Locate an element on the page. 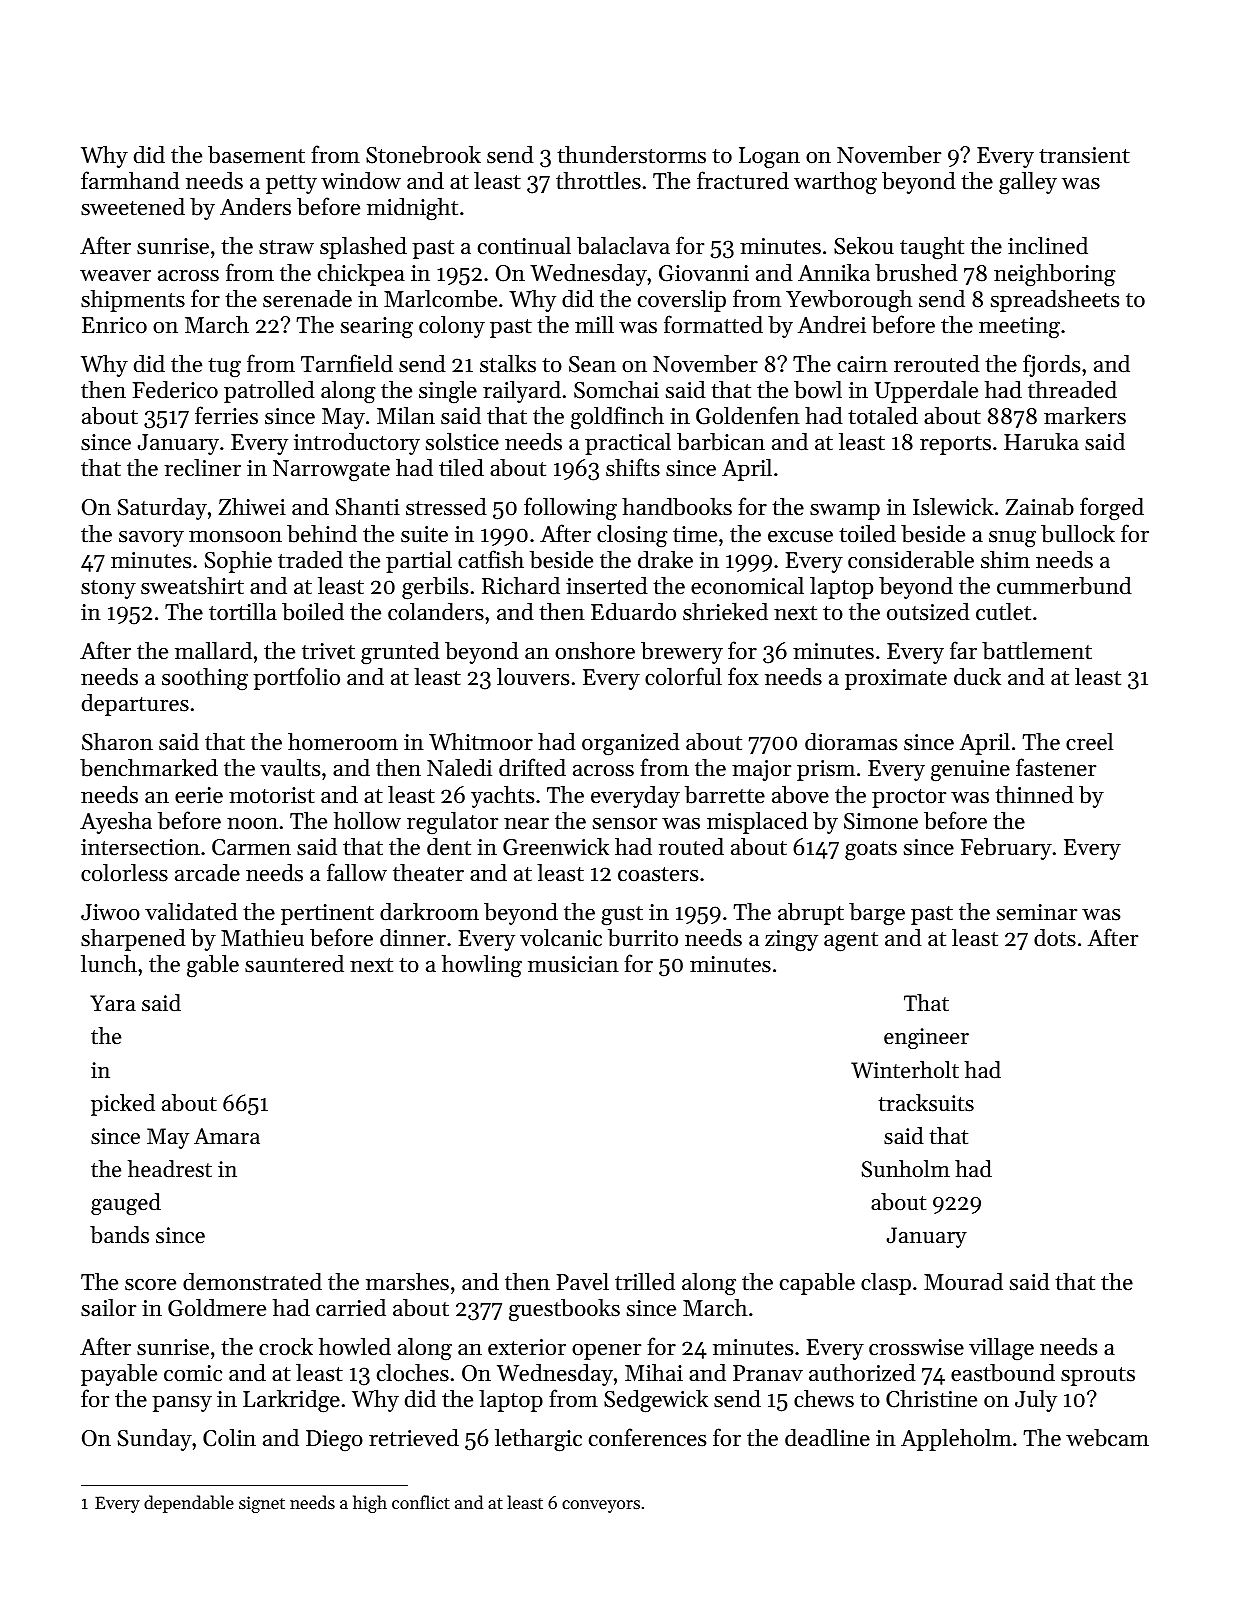  brewery is located at coordinates (682, 653).
